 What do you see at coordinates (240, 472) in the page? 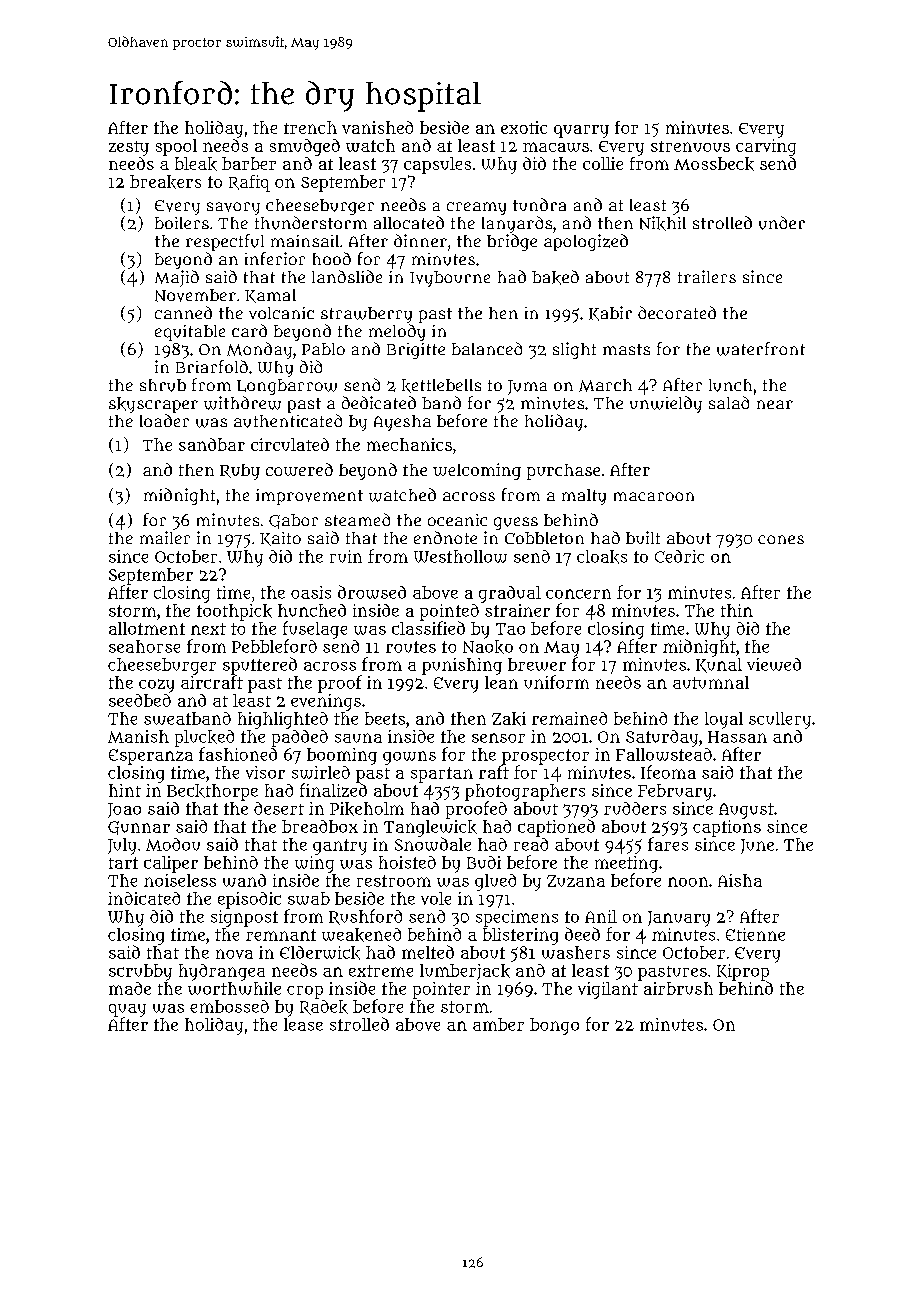
I see `Ruby` at bounding box center [240, 472].
